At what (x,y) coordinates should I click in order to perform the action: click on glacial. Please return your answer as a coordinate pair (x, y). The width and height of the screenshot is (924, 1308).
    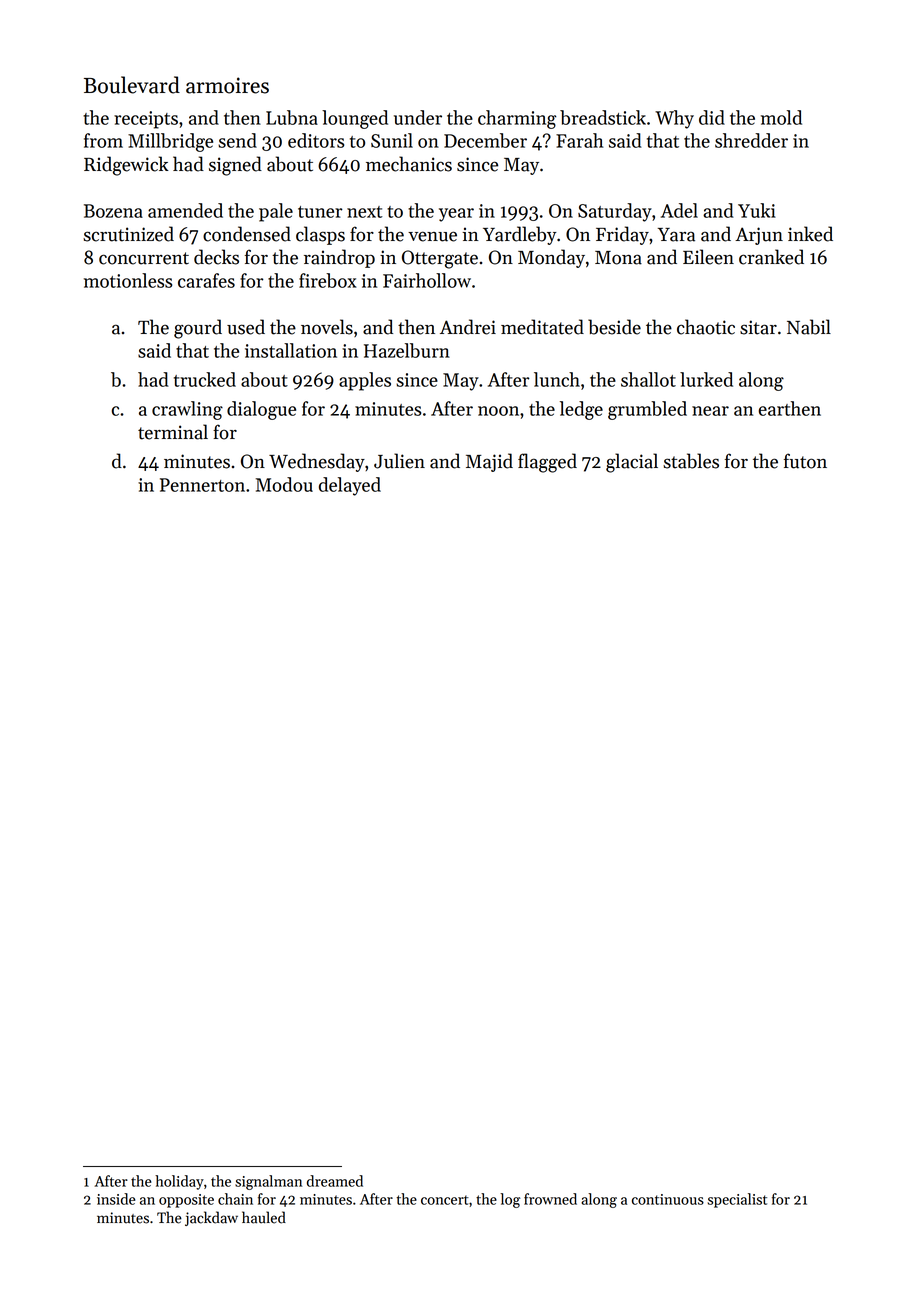
    Looking at the image, I should click on (632, 463).
